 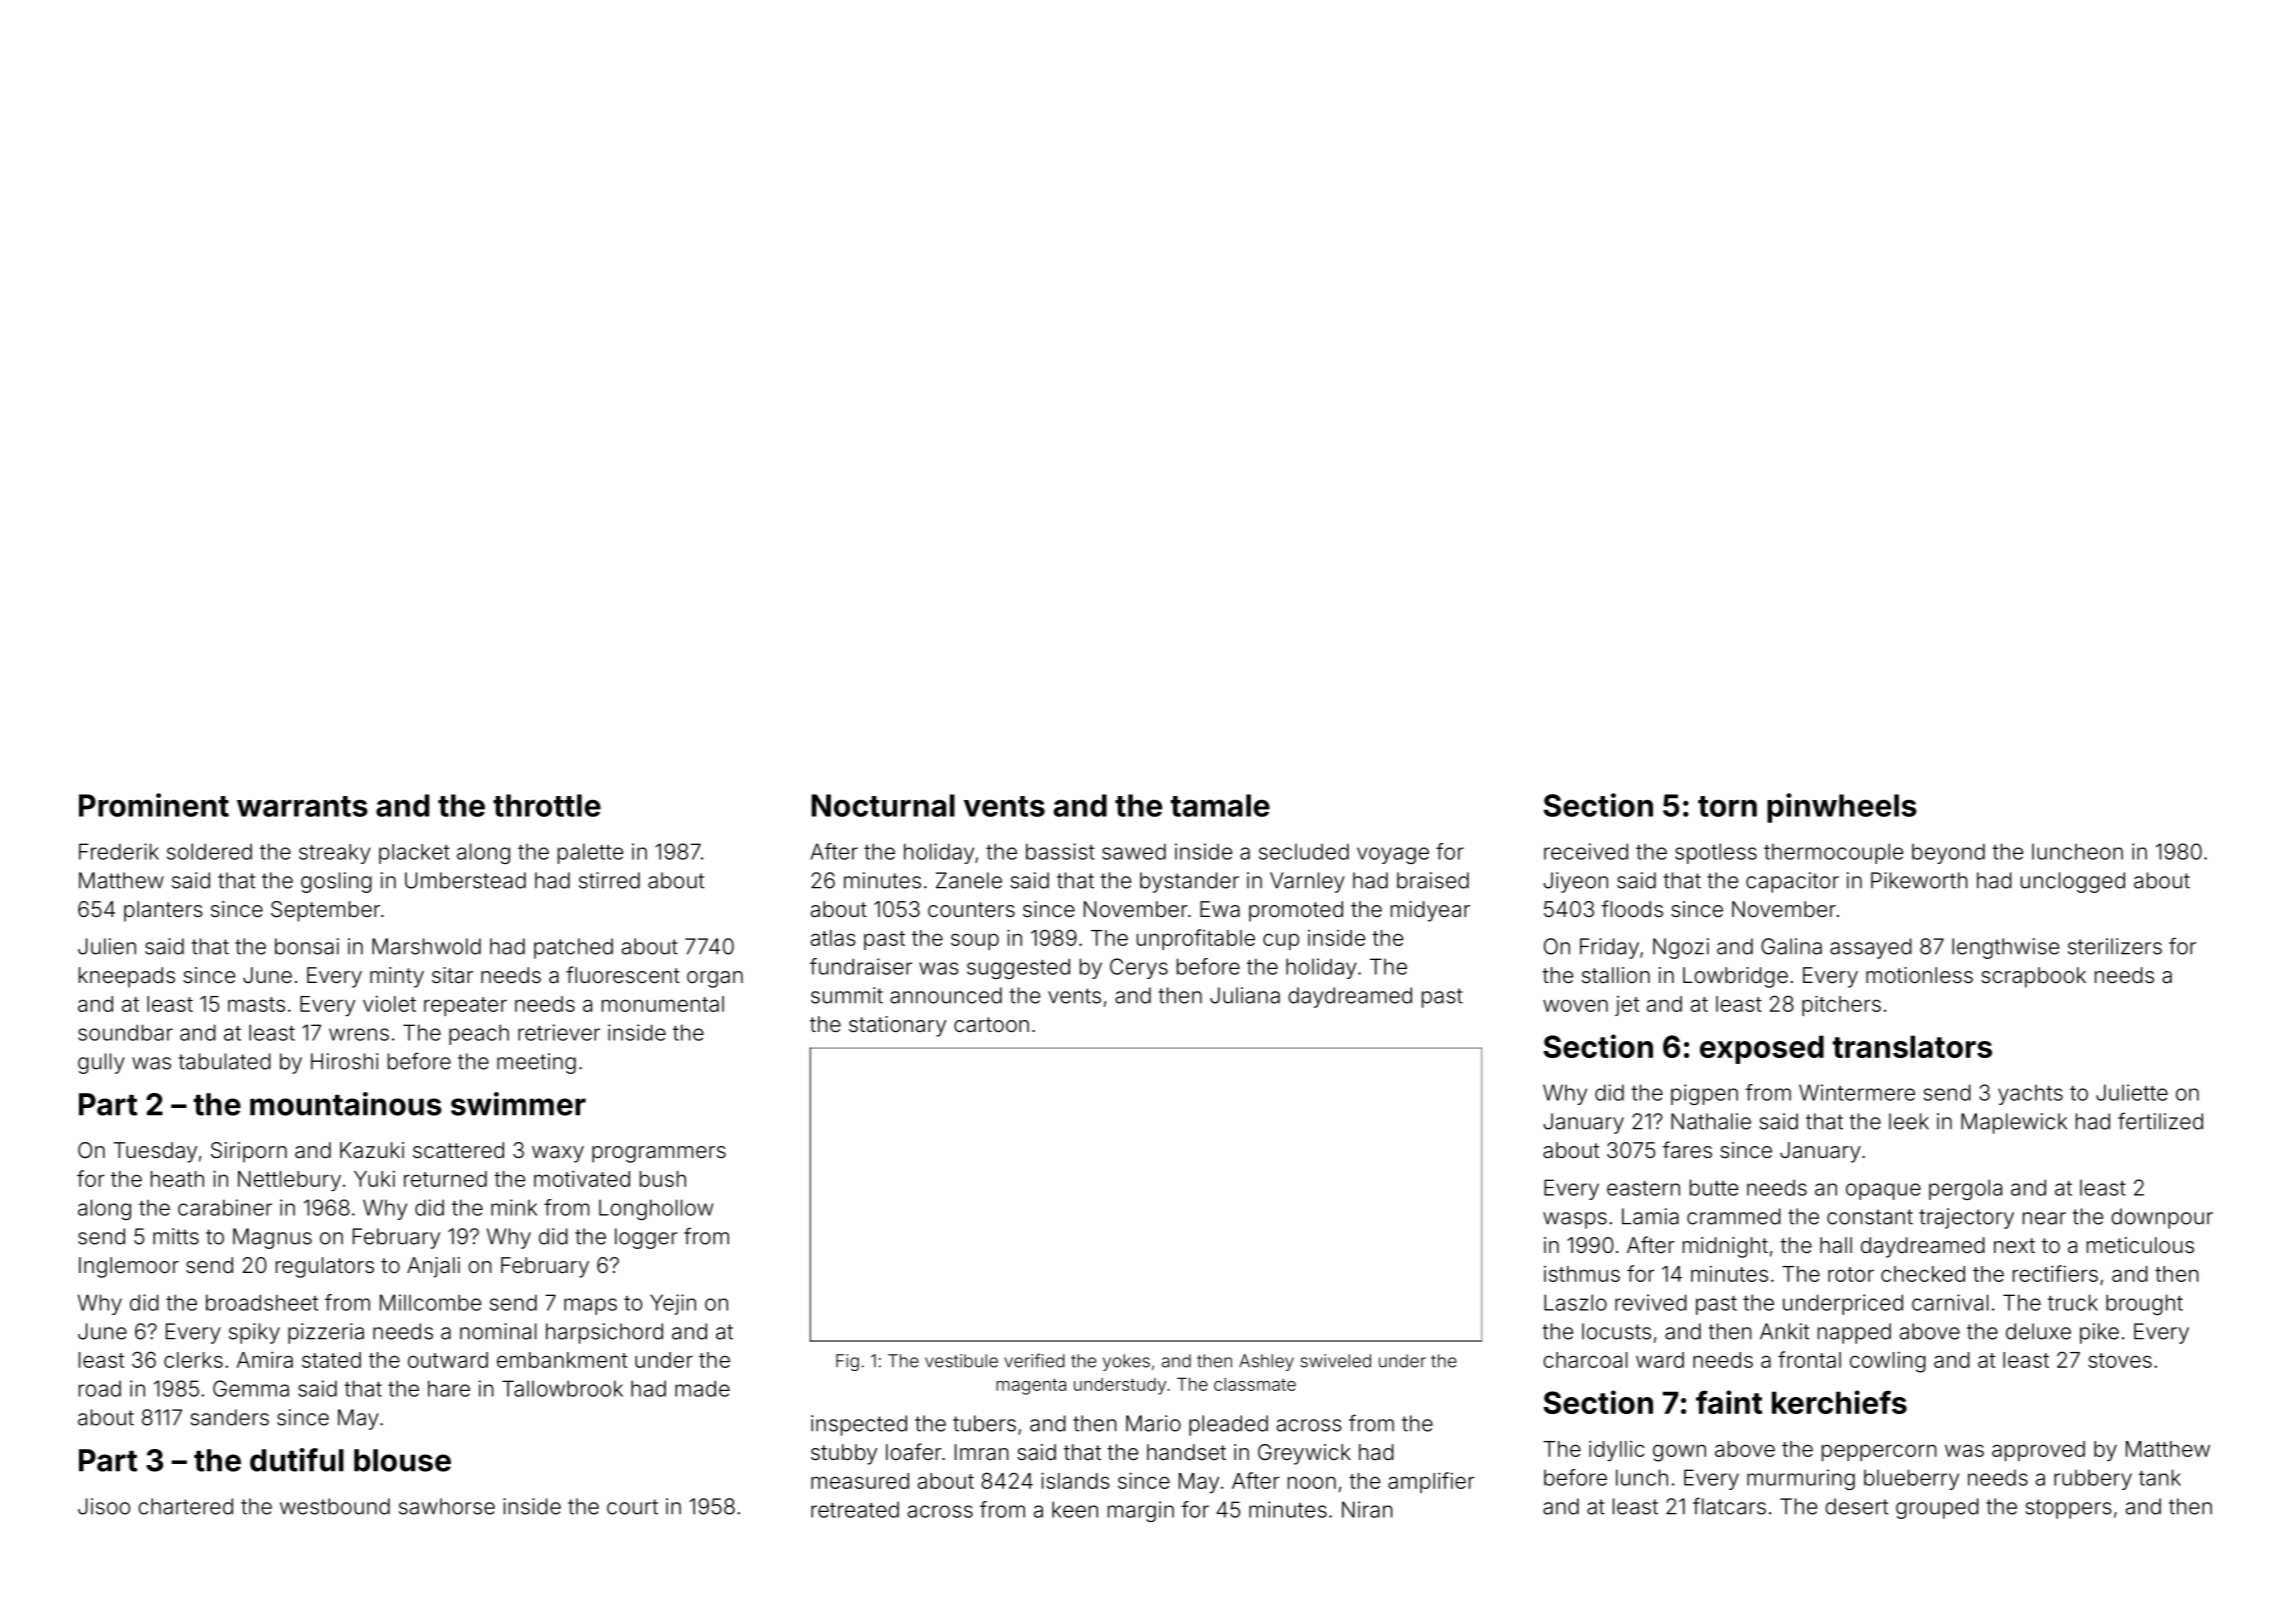 I want to click on flatcars, so click(x=1729, y=1506).
